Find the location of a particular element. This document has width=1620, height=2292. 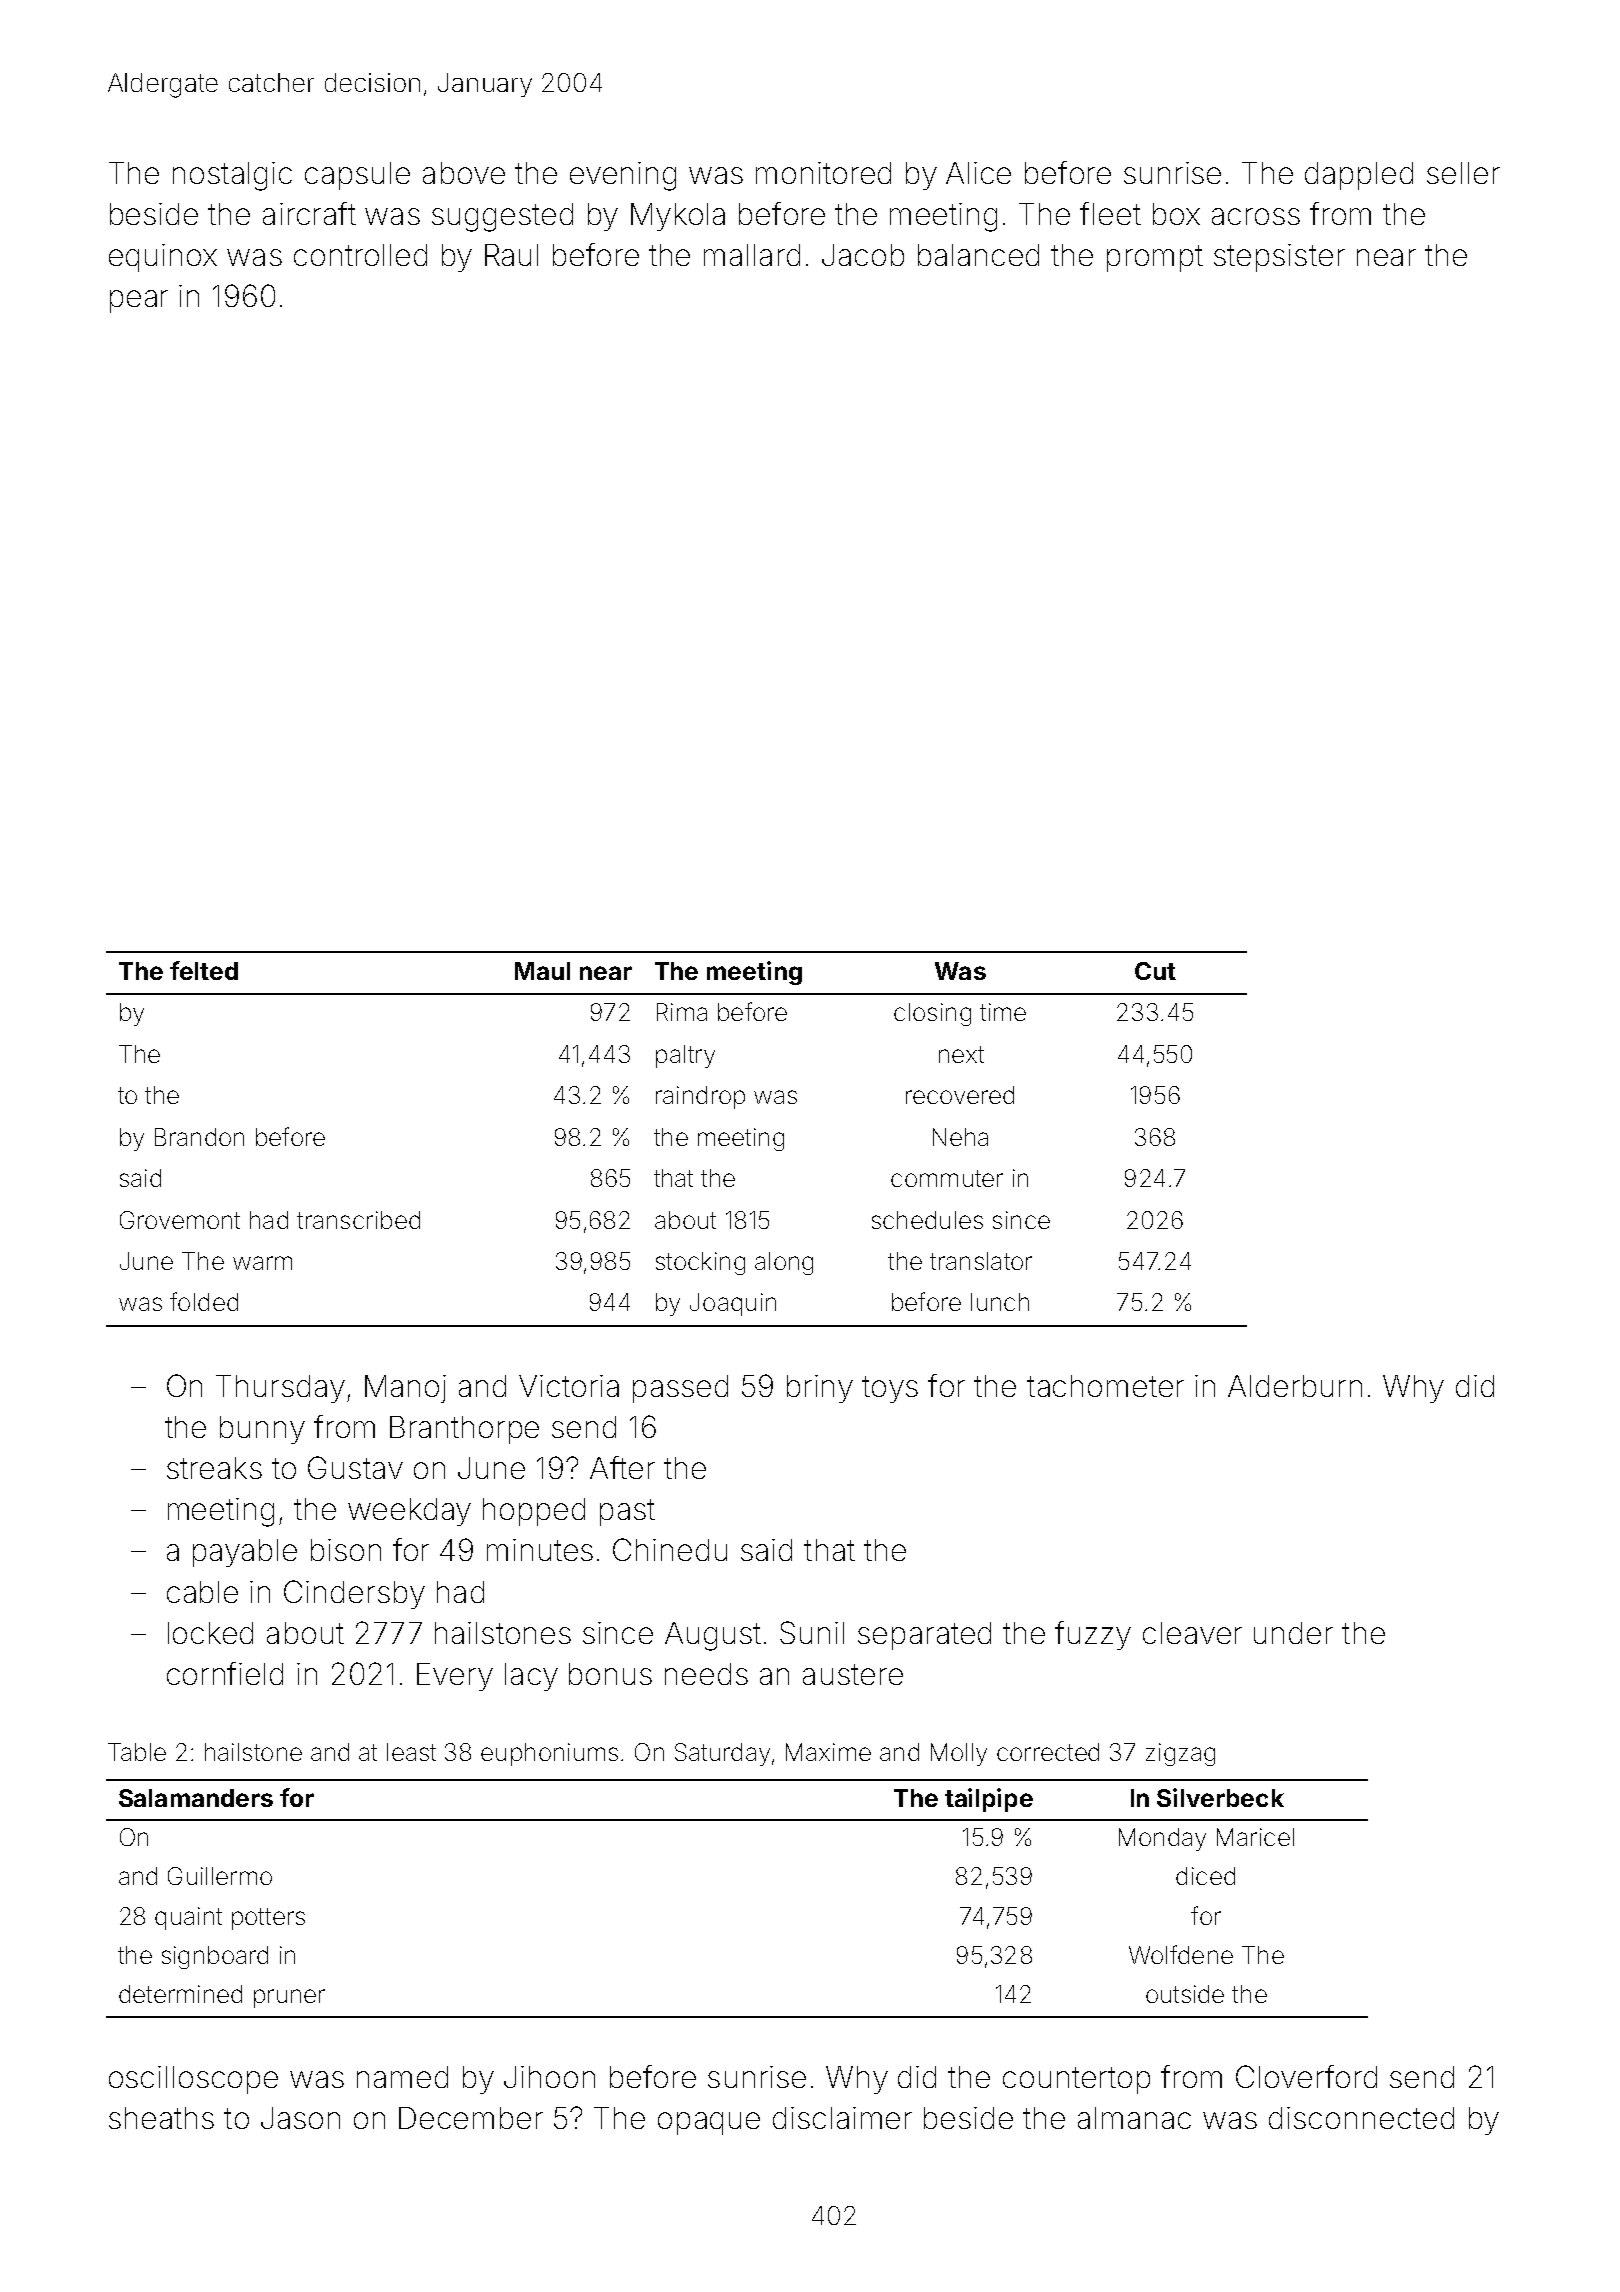

Brandon is located at coordinates (199, 1137).
